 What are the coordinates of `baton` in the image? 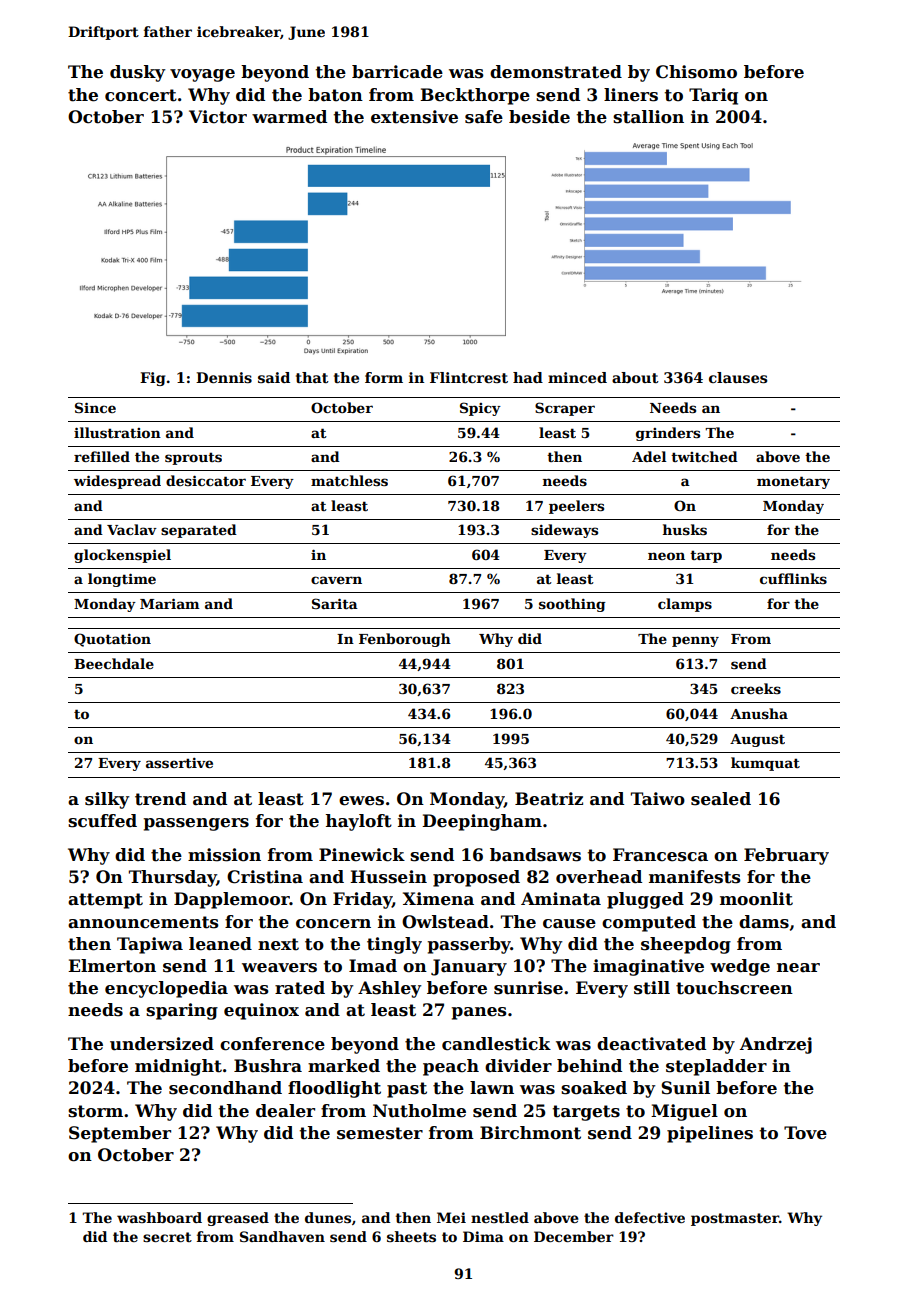 It's located at (335, 95).
